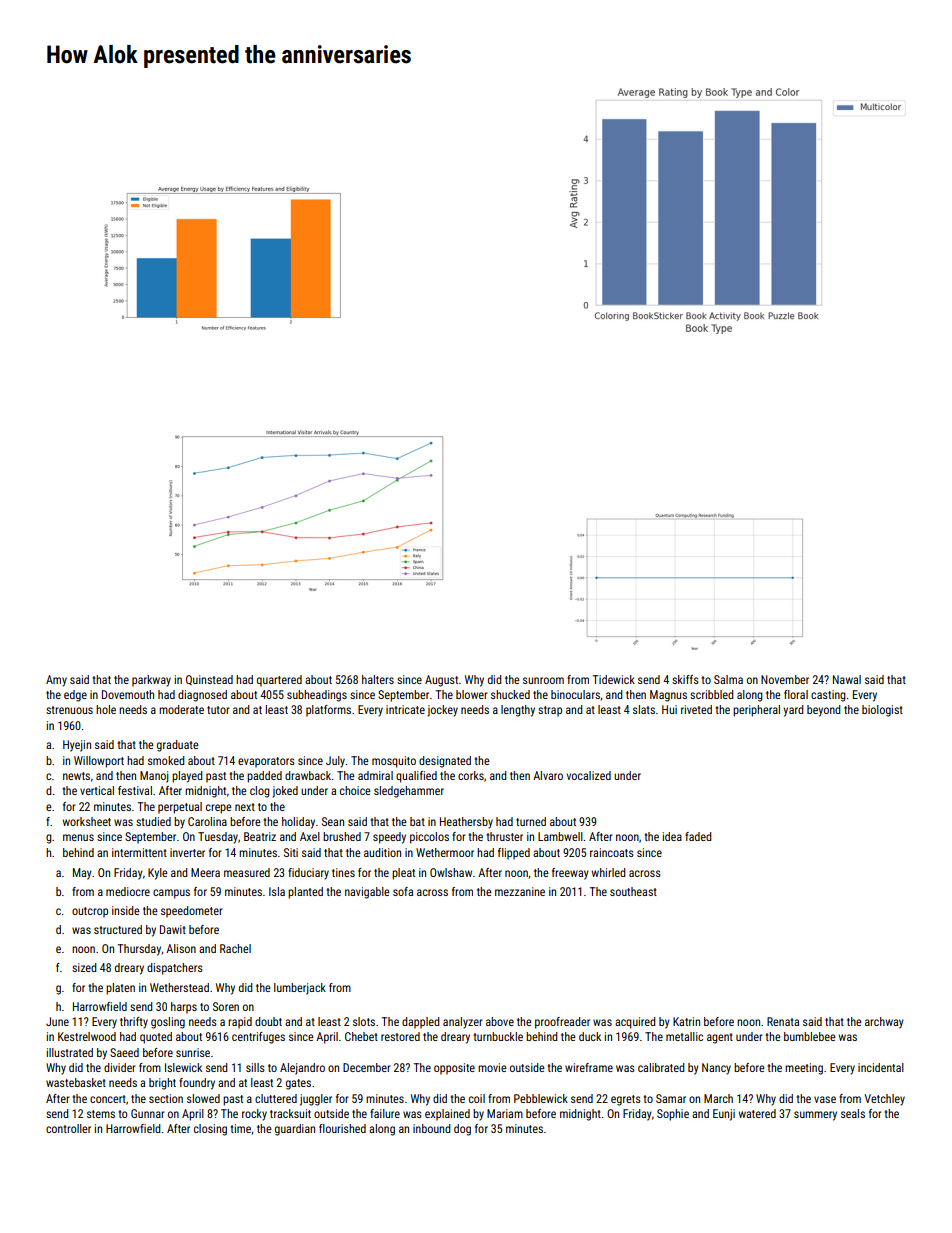 This image has width=952, height=1233. Describe the element at coordinates (101, 1114) in the image. I see `stems` at that location.
